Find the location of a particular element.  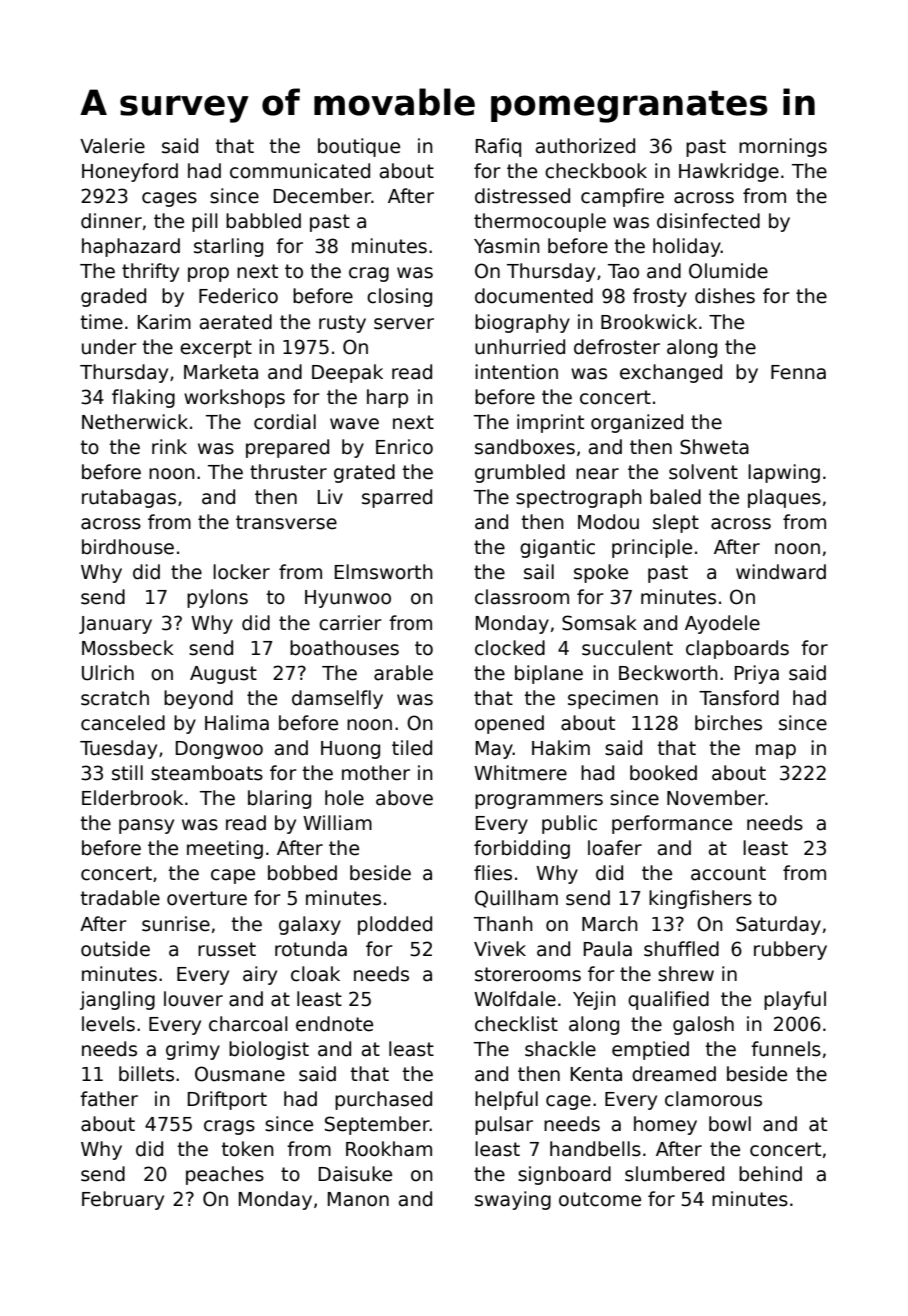

Fenna is located at coordinates (798, 372).
